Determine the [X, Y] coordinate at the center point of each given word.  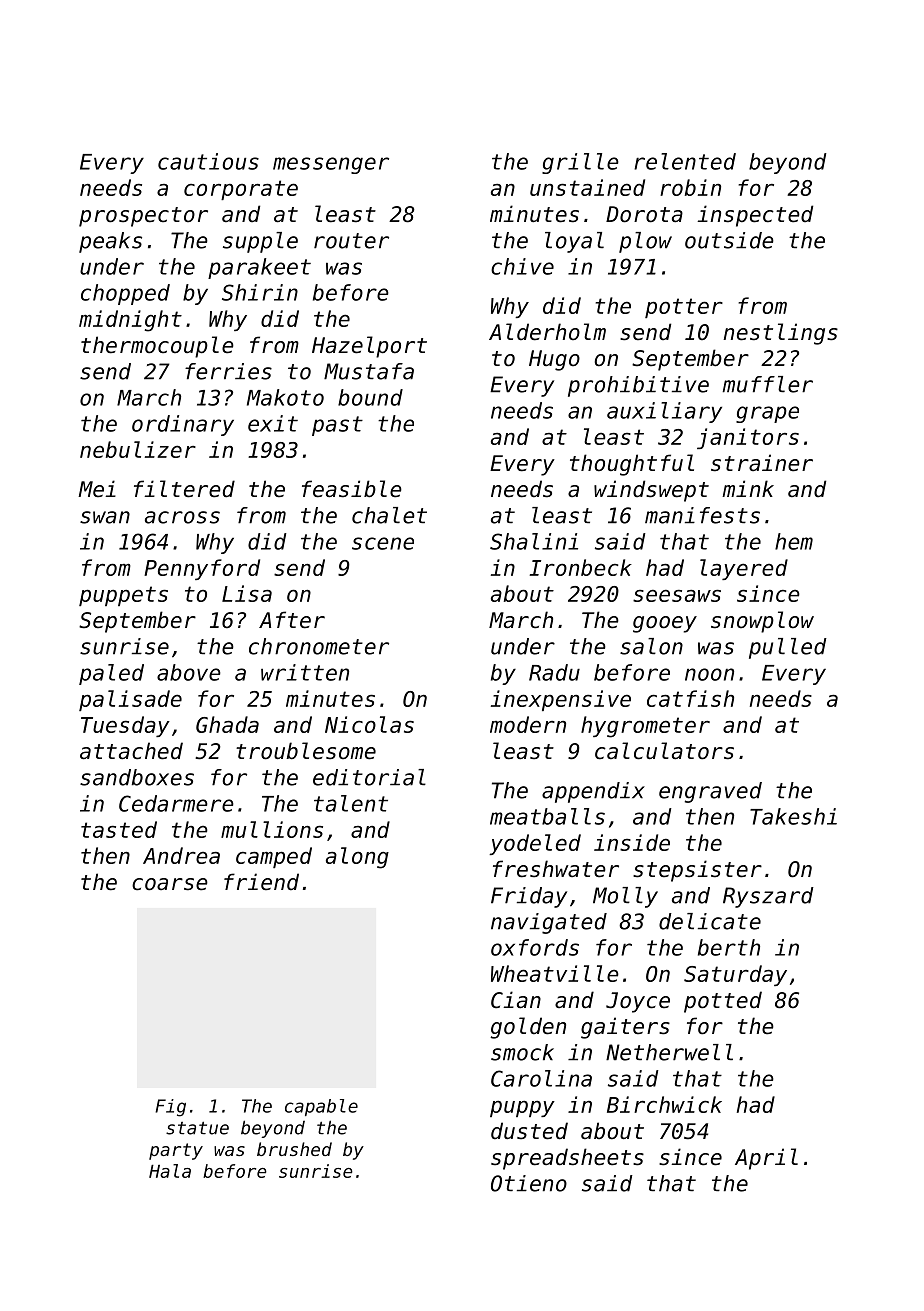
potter [684, 308]
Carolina [541, 1078]
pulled [788, 648]
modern [528, 724]
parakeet [259, 268]
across [182, 517]
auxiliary [664, 412]
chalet [389, 515]
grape [767, 414]
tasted [119, 829]
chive [522, 266]
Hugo [554, 360]
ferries [228, 371]
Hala [170, 1171]
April [766, 1159]
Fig [170, 1108]
